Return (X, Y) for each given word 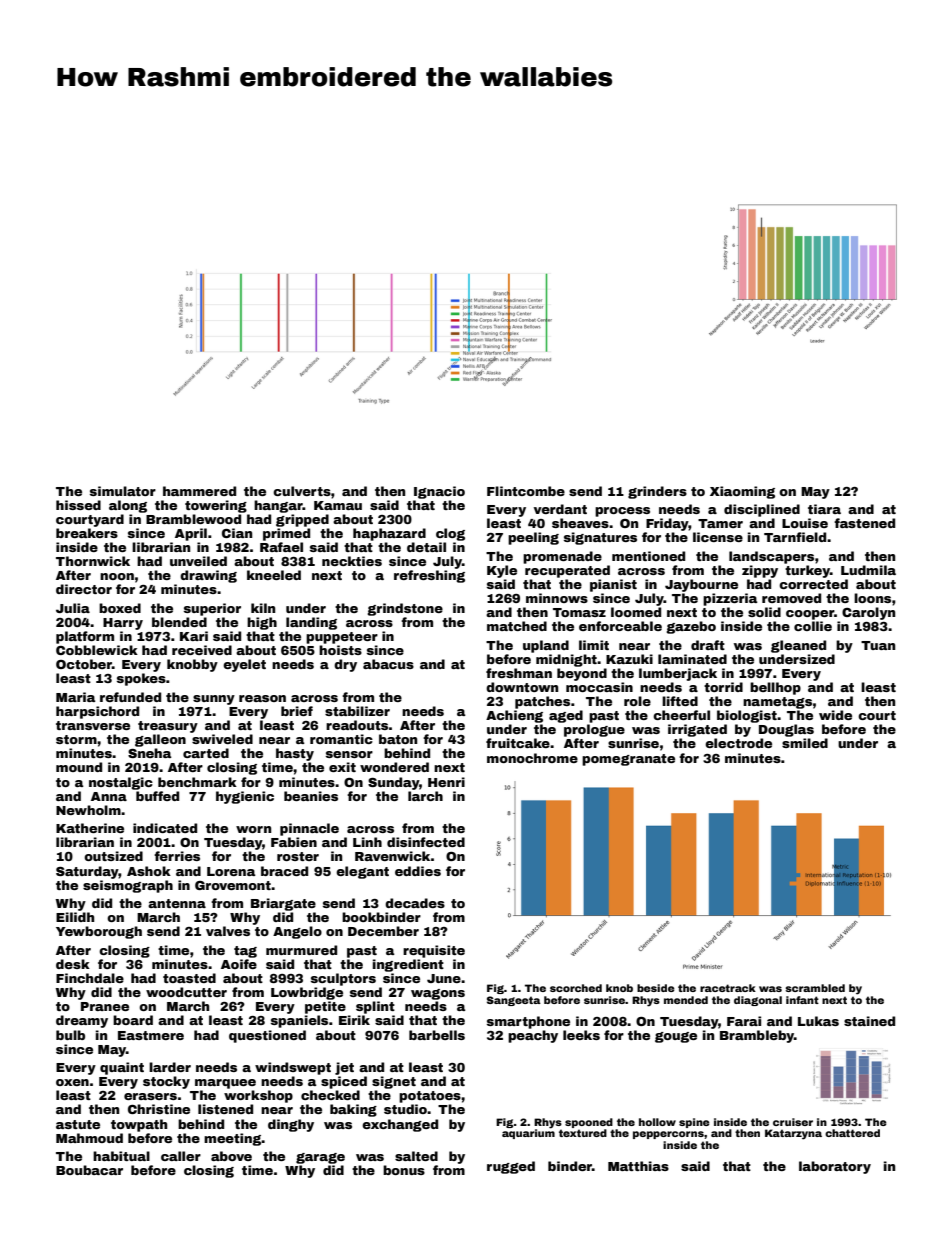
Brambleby (757, 1036)
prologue (594, 730)
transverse (93, 725)
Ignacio (439, 492)
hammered (199, 491)
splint (375, 1007)
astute (78, 1124)
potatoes (430, 1097)
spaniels (299, 1021)
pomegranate (628, 760)
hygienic (245, 797)
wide (835, 715)
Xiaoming (742, 492)
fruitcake (518, 743)
